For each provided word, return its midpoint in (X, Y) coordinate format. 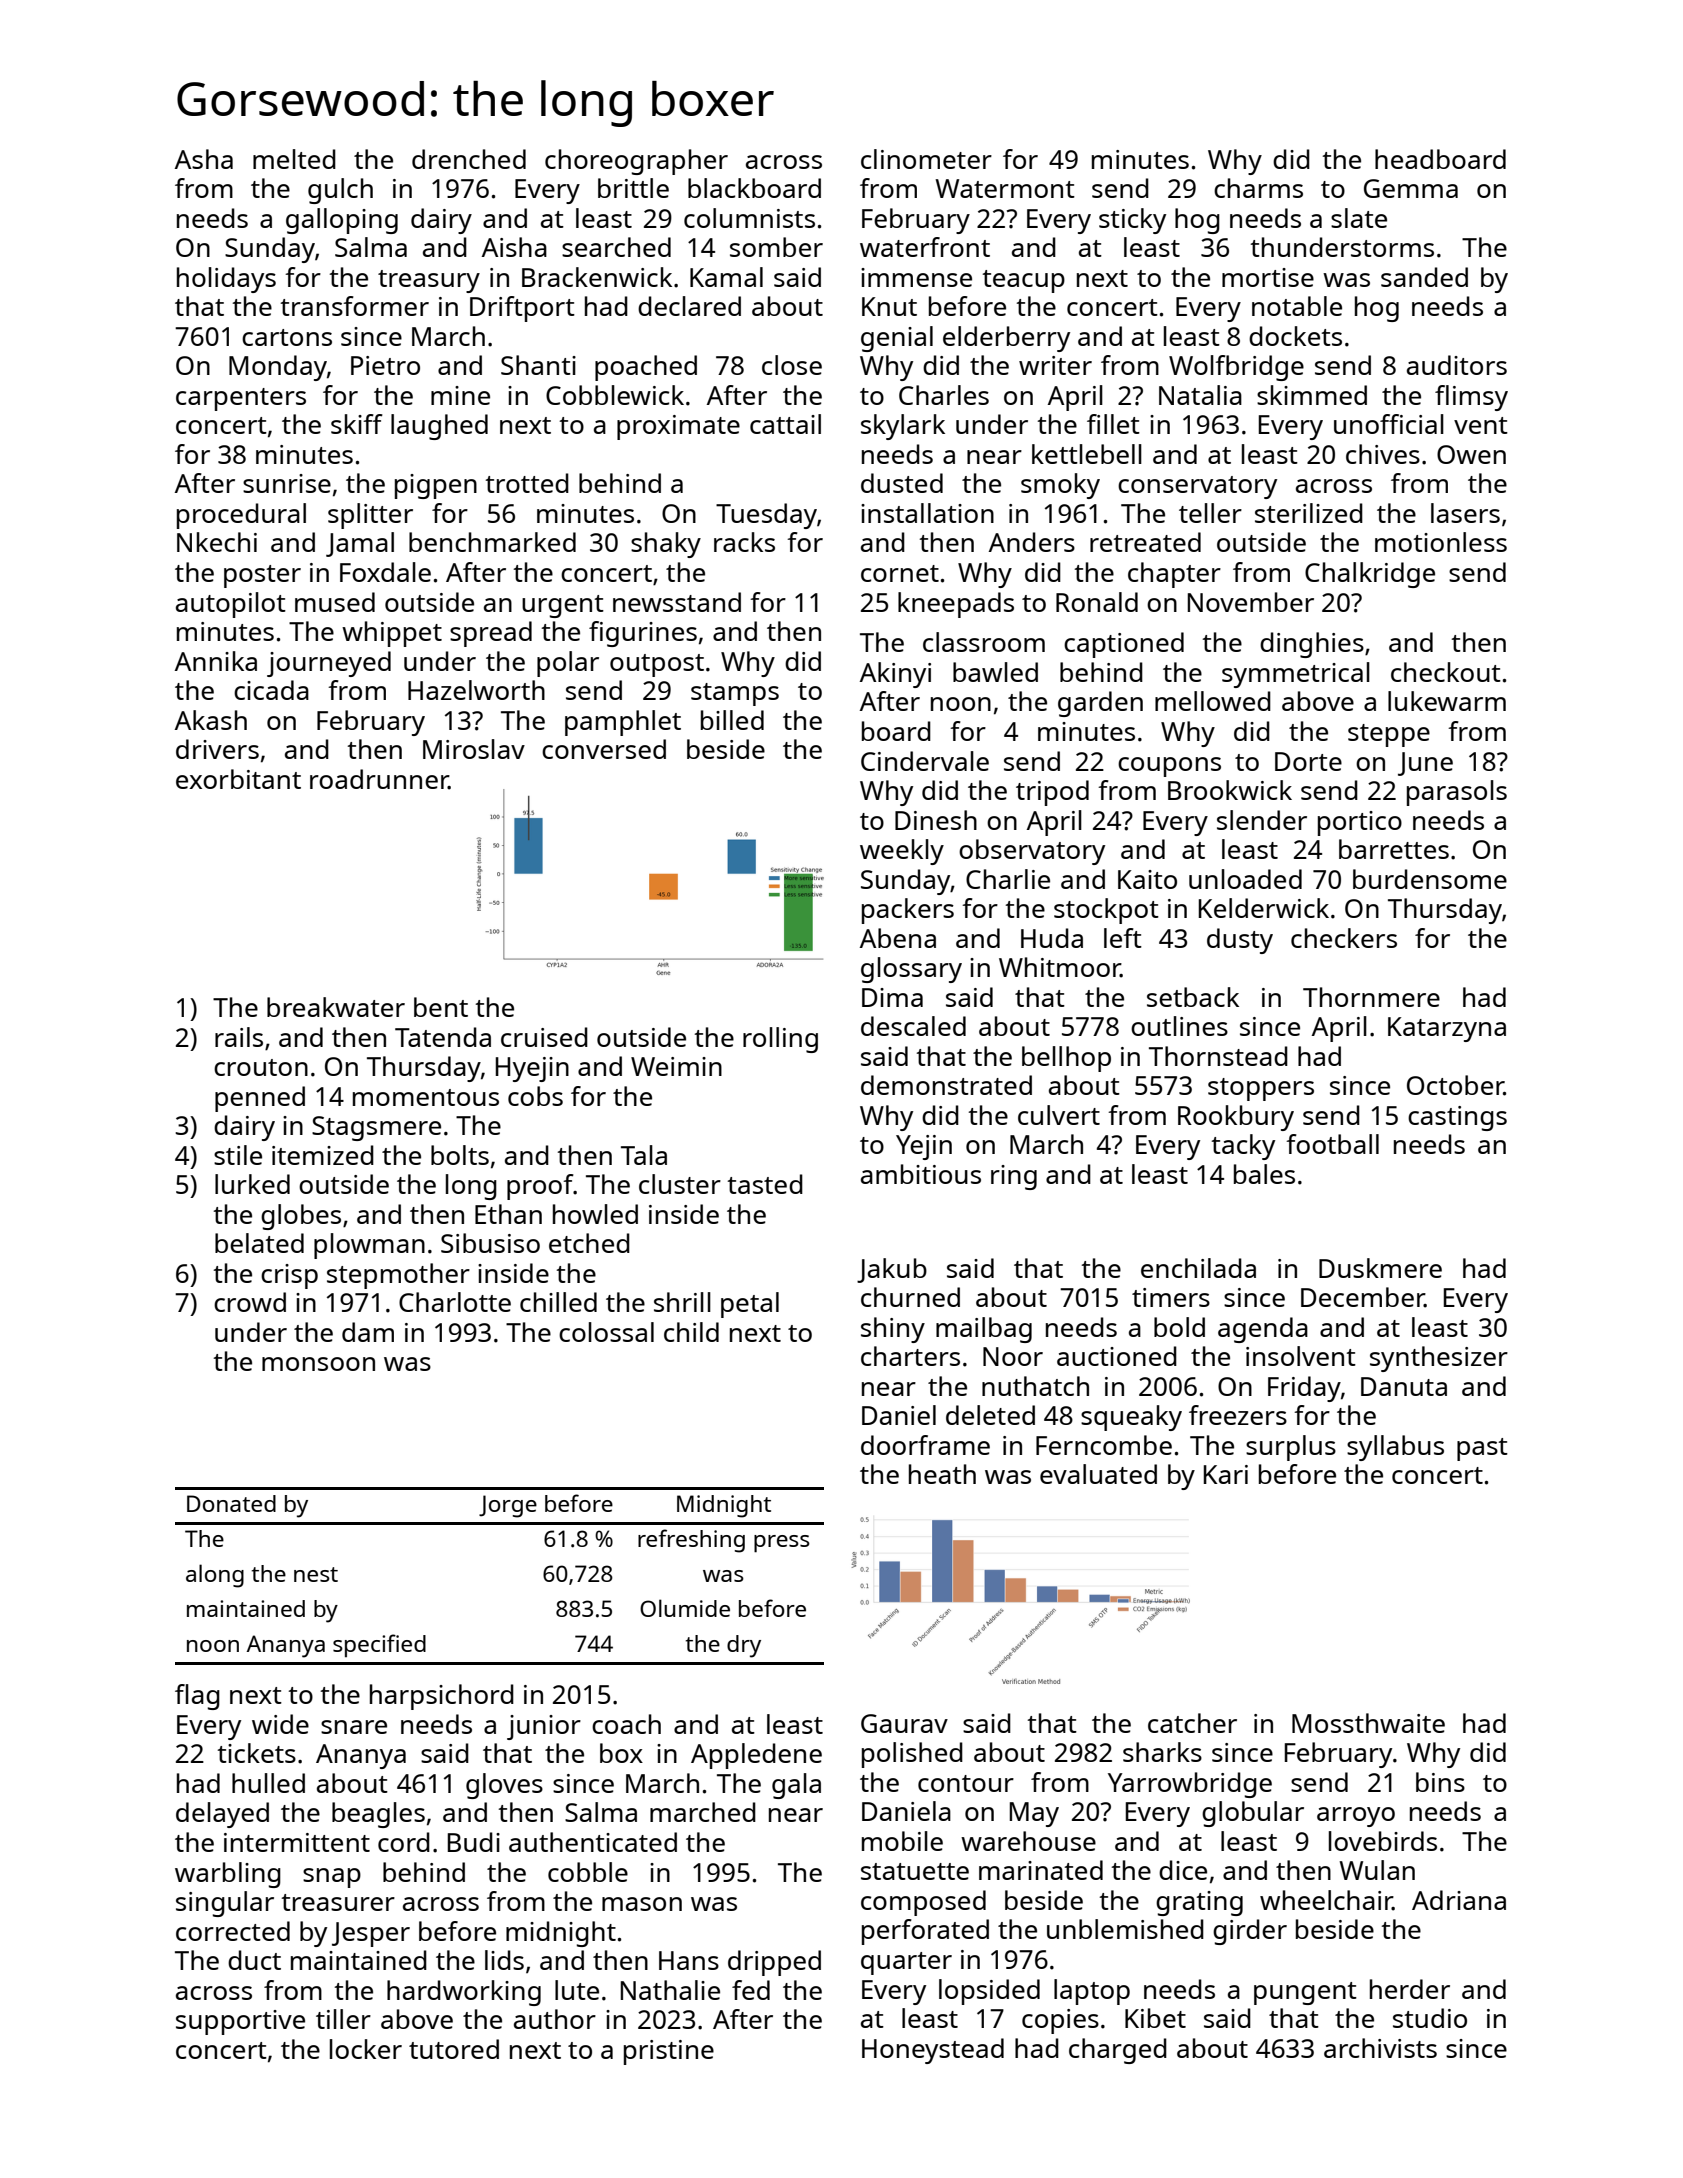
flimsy (1471, 398)
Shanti (538, 365)
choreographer (636, 162)
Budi (474, 1842)
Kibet (1155, 2018)
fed (751, 1990)
